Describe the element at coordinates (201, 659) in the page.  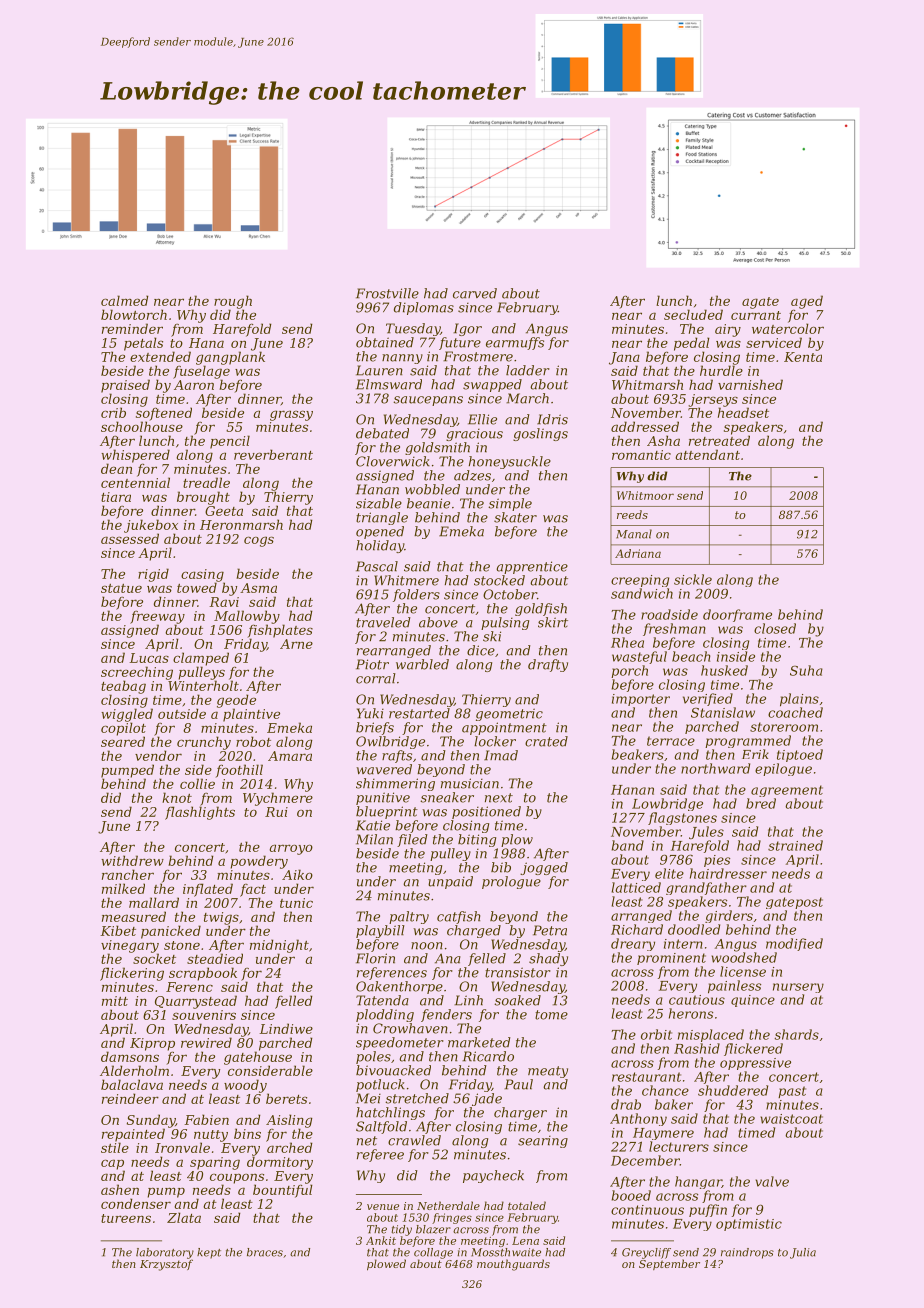
I see `clamped` at that location.
